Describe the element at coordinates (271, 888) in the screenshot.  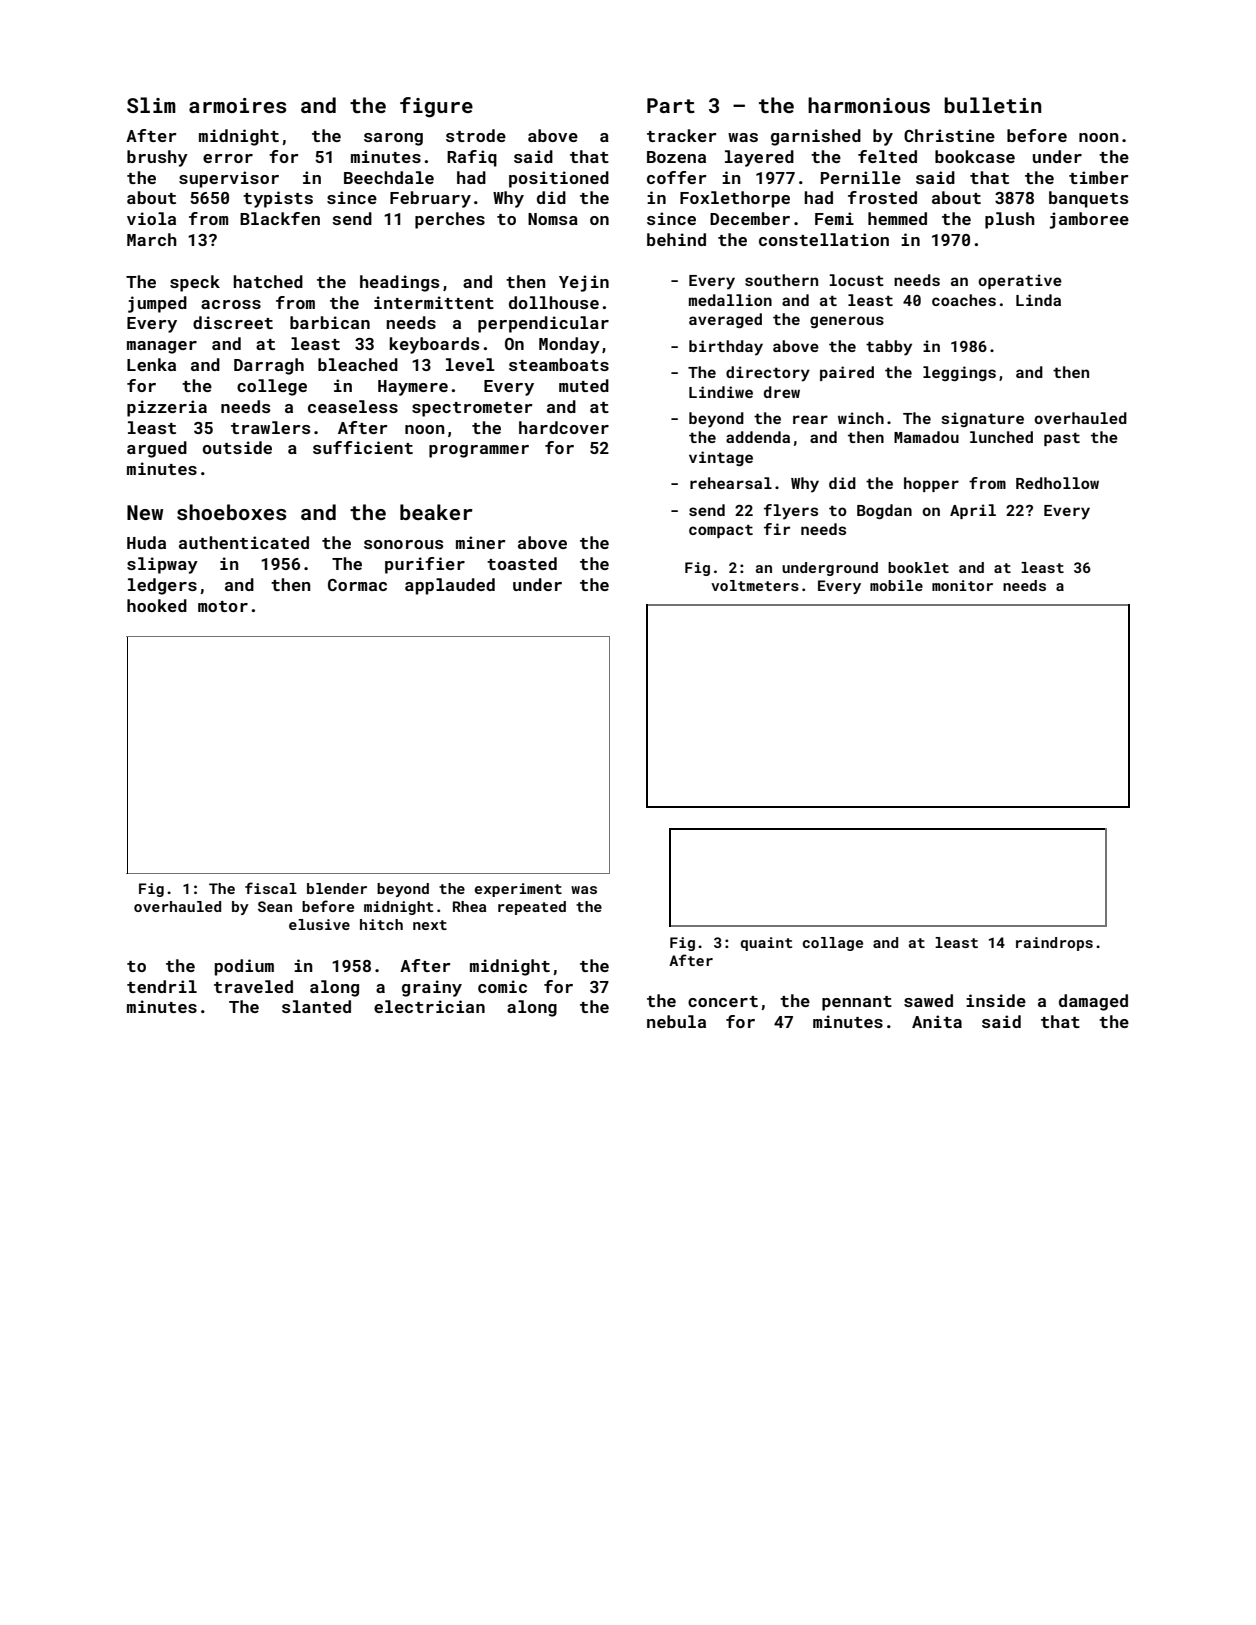
I see `fiscal` at that location.
